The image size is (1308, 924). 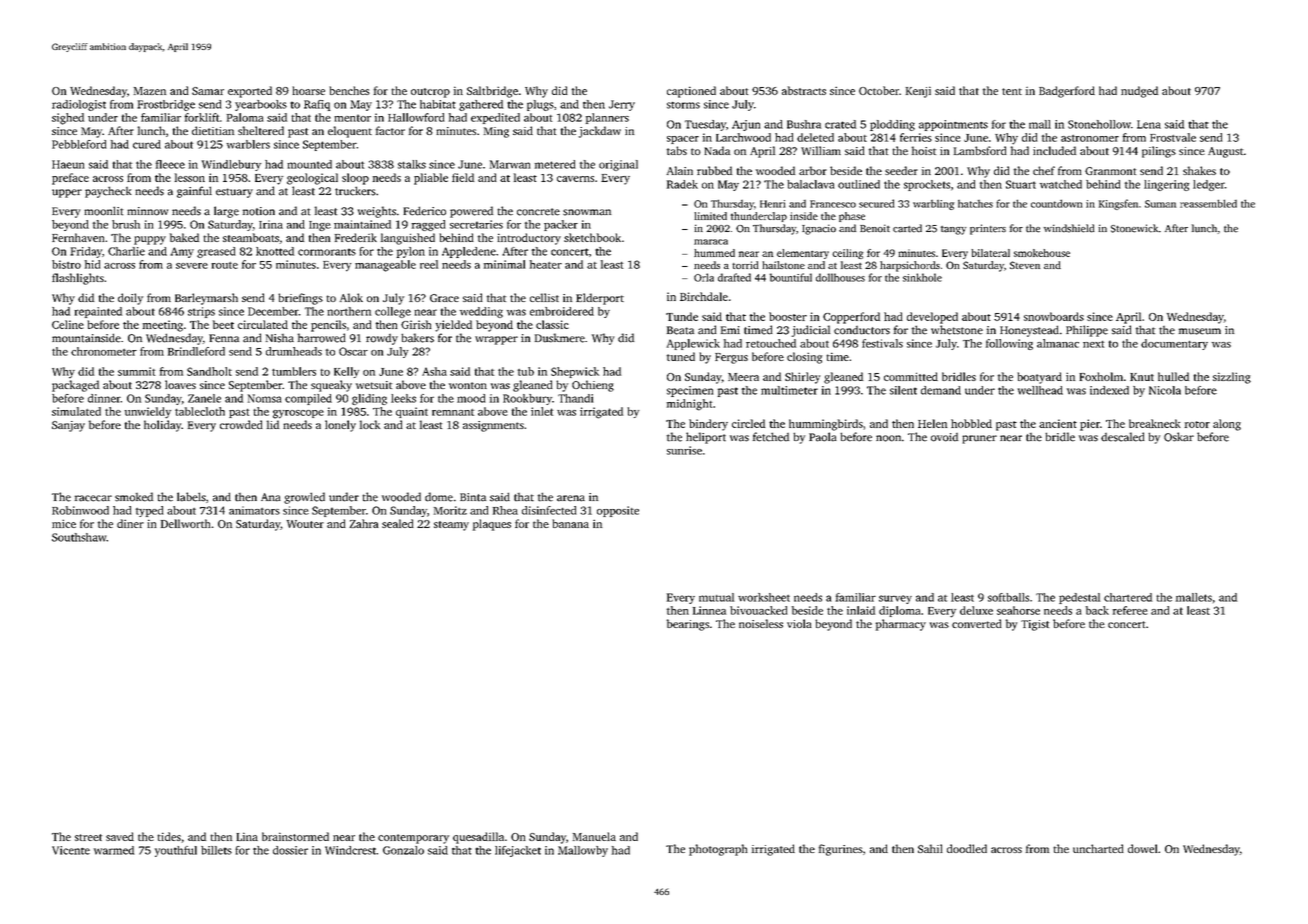 What do you see at coordinates (975, 204) in the page?
I see `hatches` at bounding box center [975, 204].
